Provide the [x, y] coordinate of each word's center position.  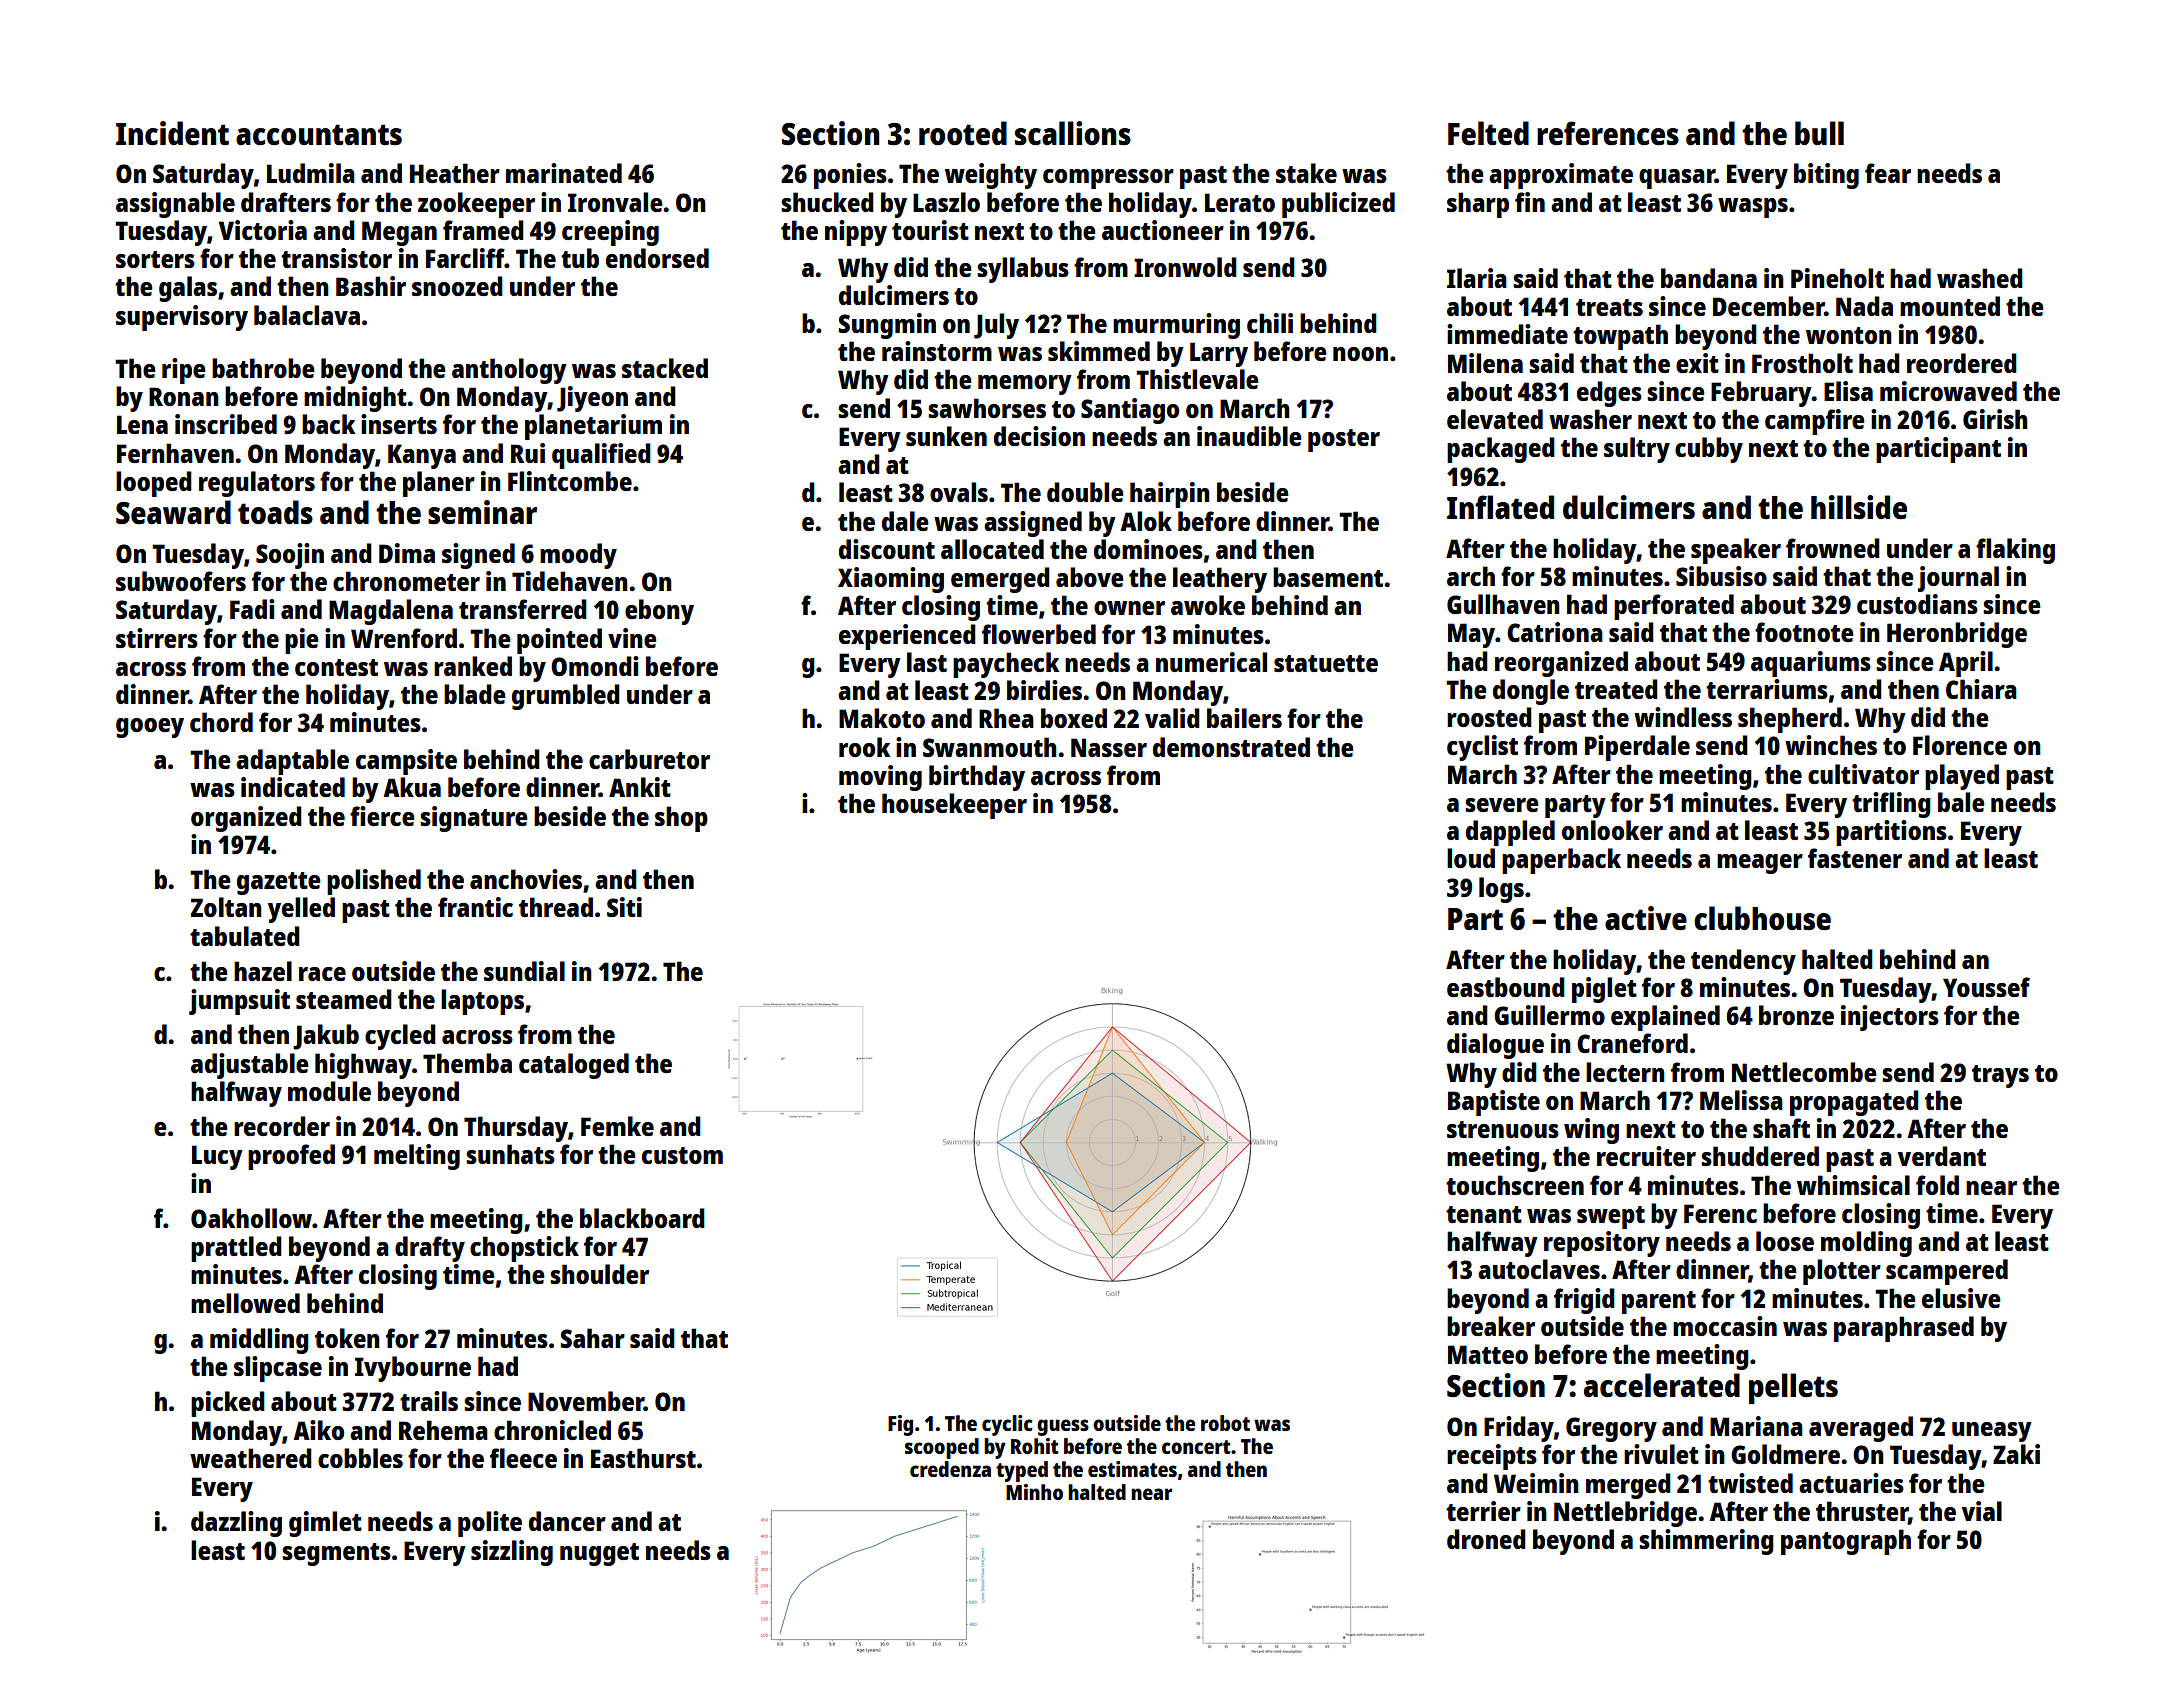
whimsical [1853, 1185]
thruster [1862, 1512]
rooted [963, 133]
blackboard [642, 1218]
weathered [251, 1458]
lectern [1625, 1072]
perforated [1674, 607]
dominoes [1148, 549]
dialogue [1495, 1046]
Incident [172, 133]
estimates [1132, 1469]
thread [556, 907]
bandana [1709, 278]
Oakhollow [251, 1218]
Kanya [422, 456]
